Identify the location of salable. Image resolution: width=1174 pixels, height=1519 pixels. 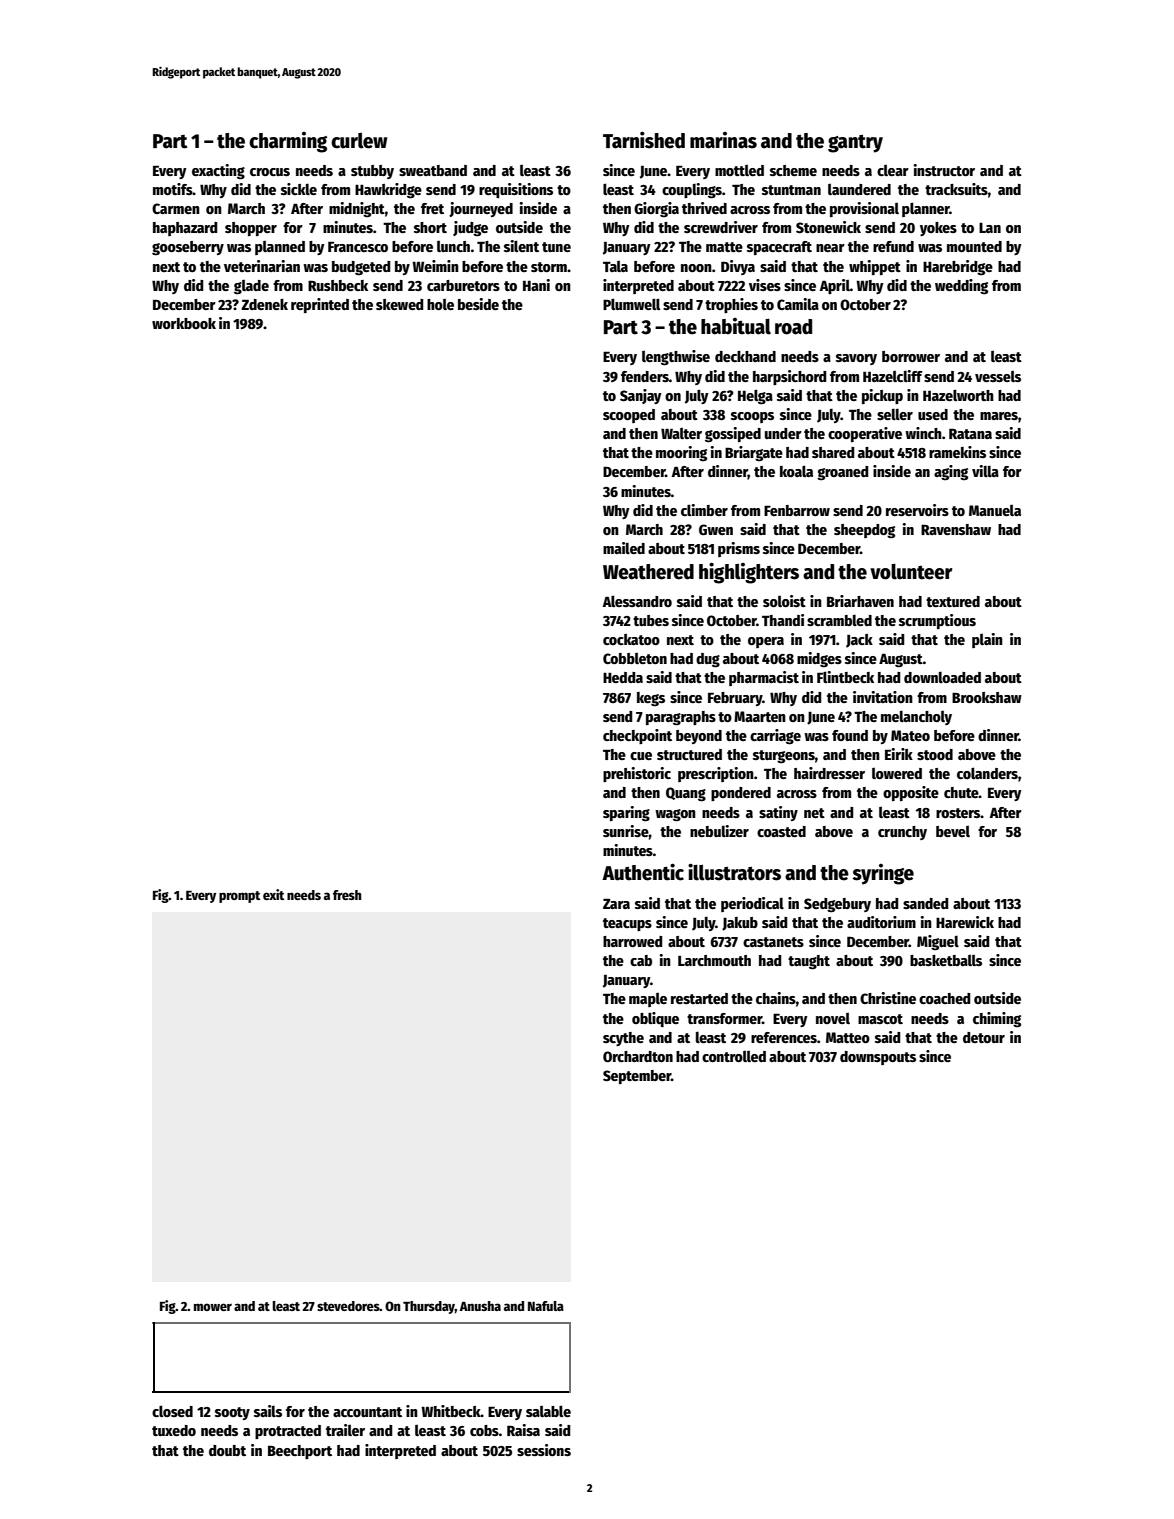
(548, 1411).
